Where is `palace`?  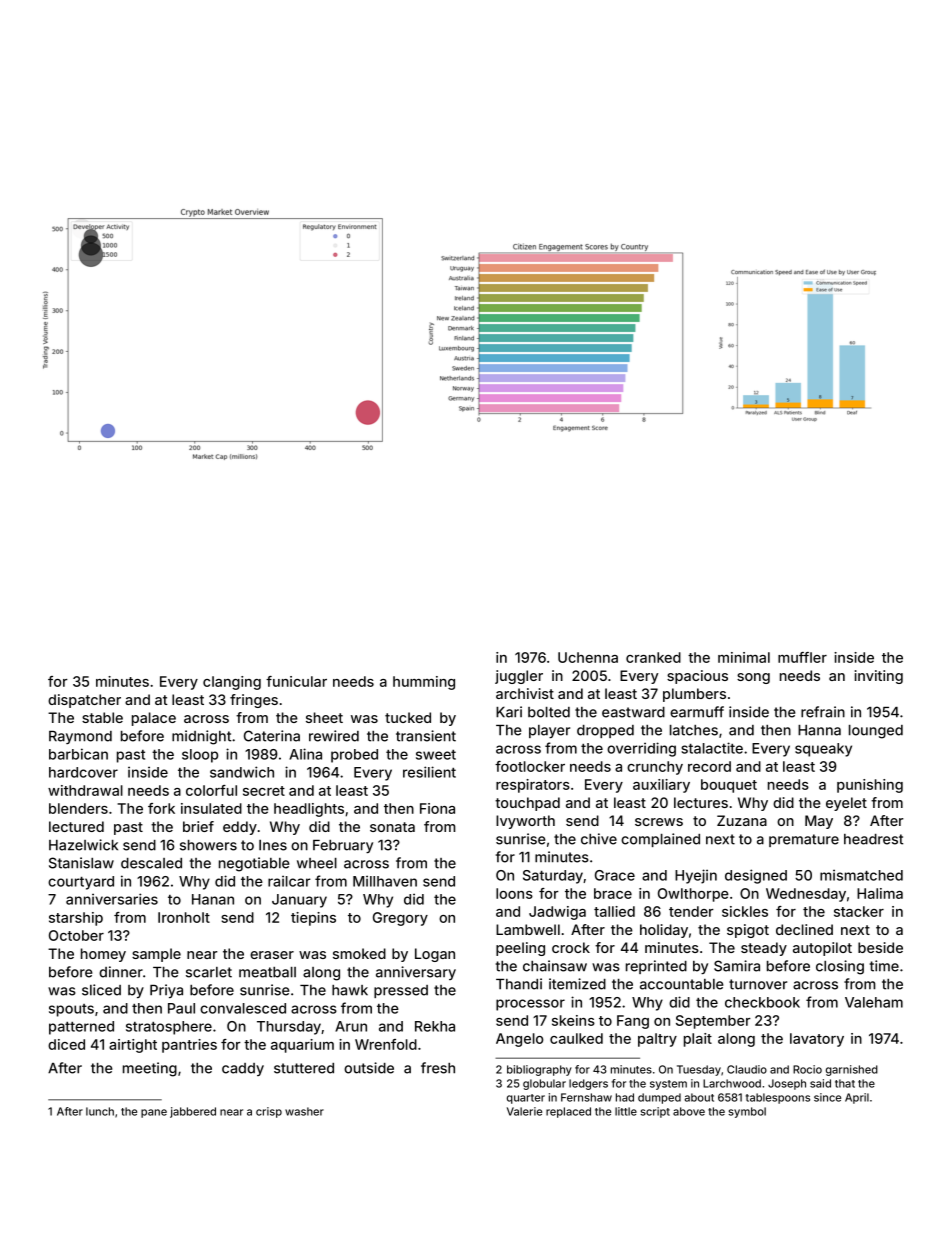 palace is located at coordinates (154, 719).
